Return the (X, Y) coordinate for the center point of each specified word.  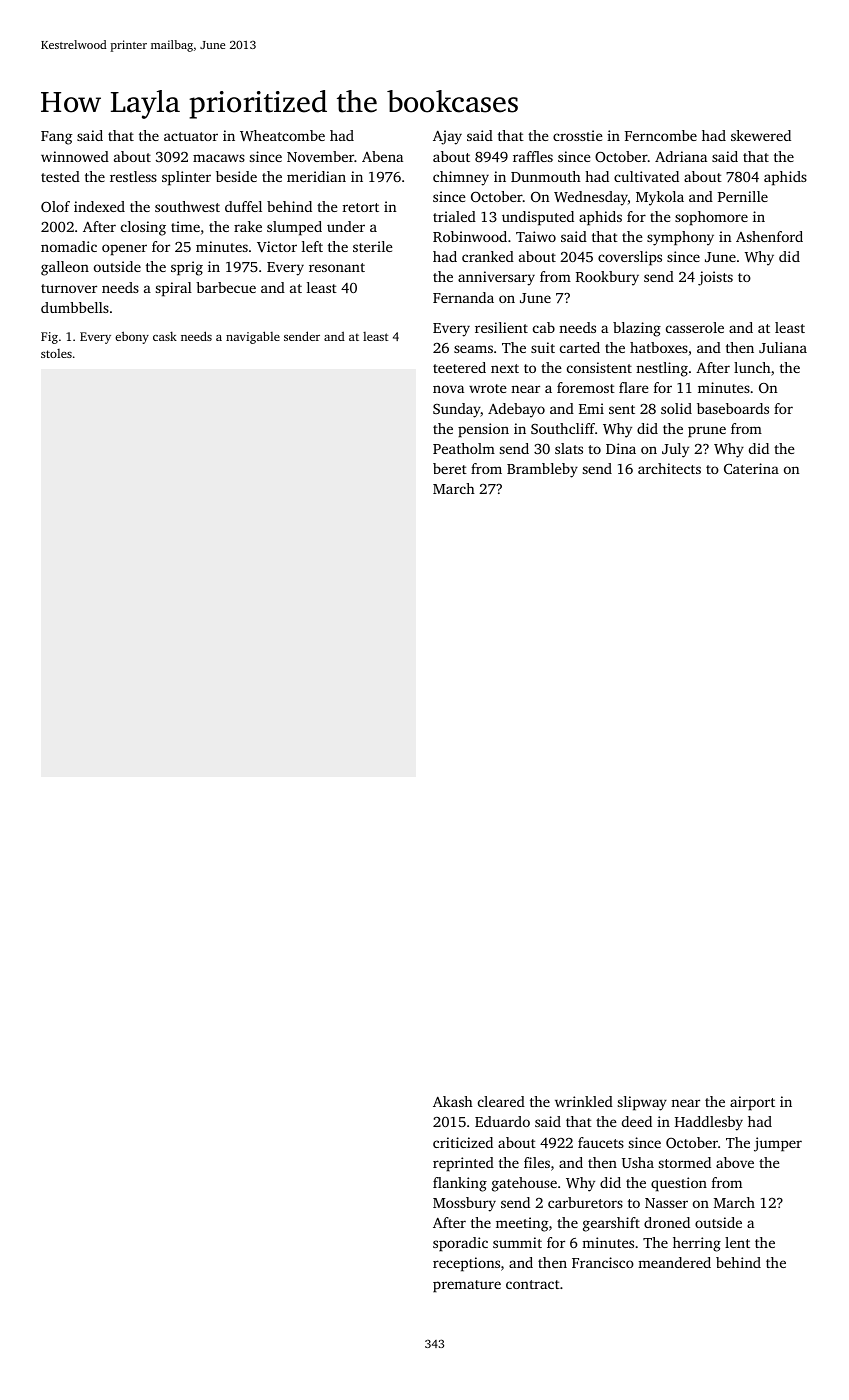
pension (483, 430)
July (675, 450)
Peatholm (464, 448)
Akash (453, 1101)
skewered (761, 135)
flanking (460, 1184)
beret (450, 468)
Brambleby (542, 470)
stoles (56, 353)
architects (669, 468)
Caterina (751, 468)
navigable (253, 337)
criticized (463, 1142)
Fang (56, 138)
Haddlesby (709, 1123)
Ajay (447, 137)
